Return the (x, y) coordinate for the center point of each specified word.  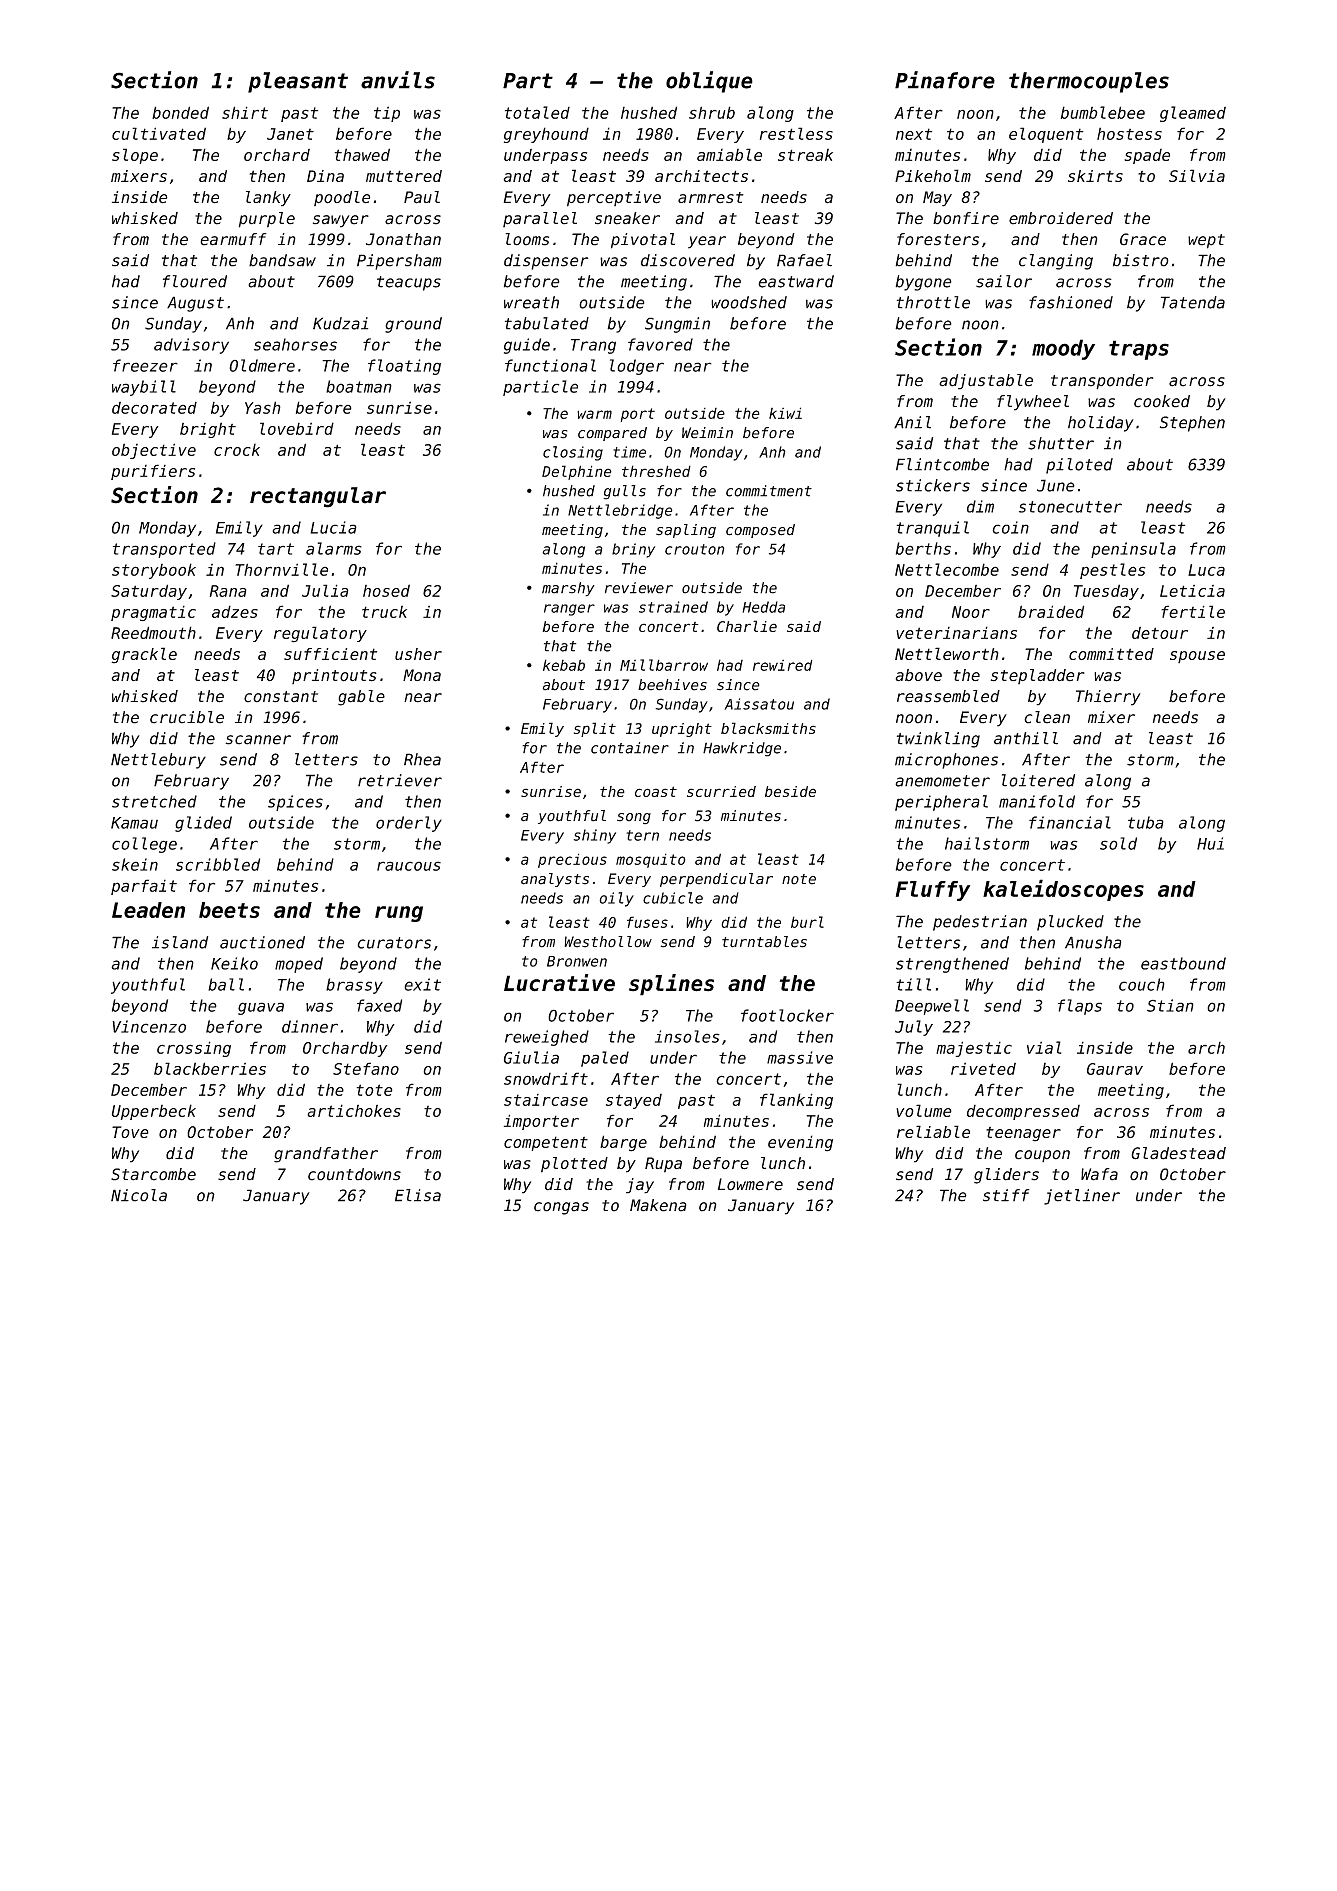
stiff (1006, 1195)
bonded (180, 112)
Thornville (281, 569)
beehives (672, 685)
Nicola (139, 1195)
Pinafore (945, 80)
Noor (971, 612)
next (914, 134)
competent (546, 1143)
